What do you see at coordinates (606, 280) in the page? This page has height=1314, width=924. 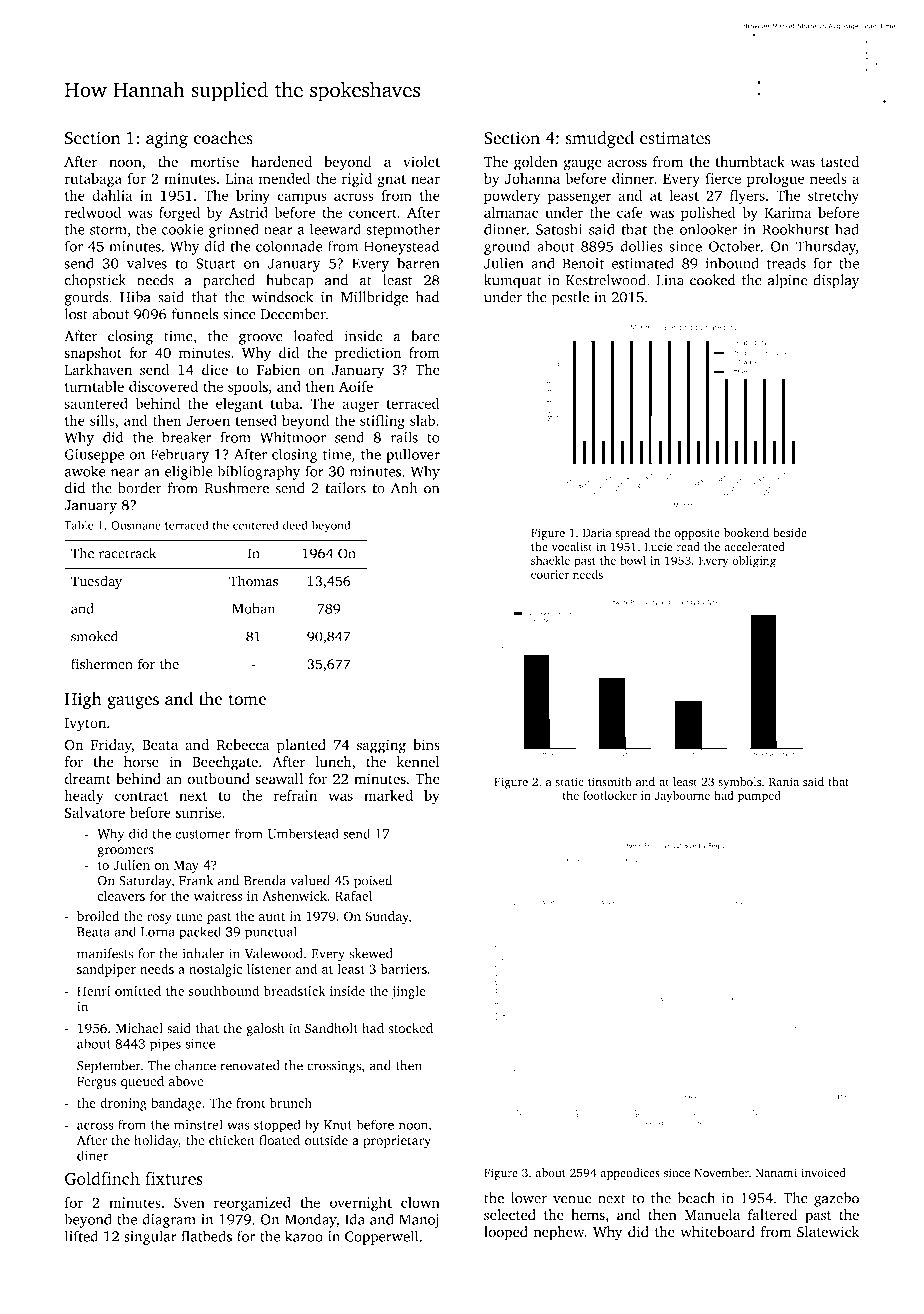 I see `Kestrelwood` at bounding box center [606, 280].
